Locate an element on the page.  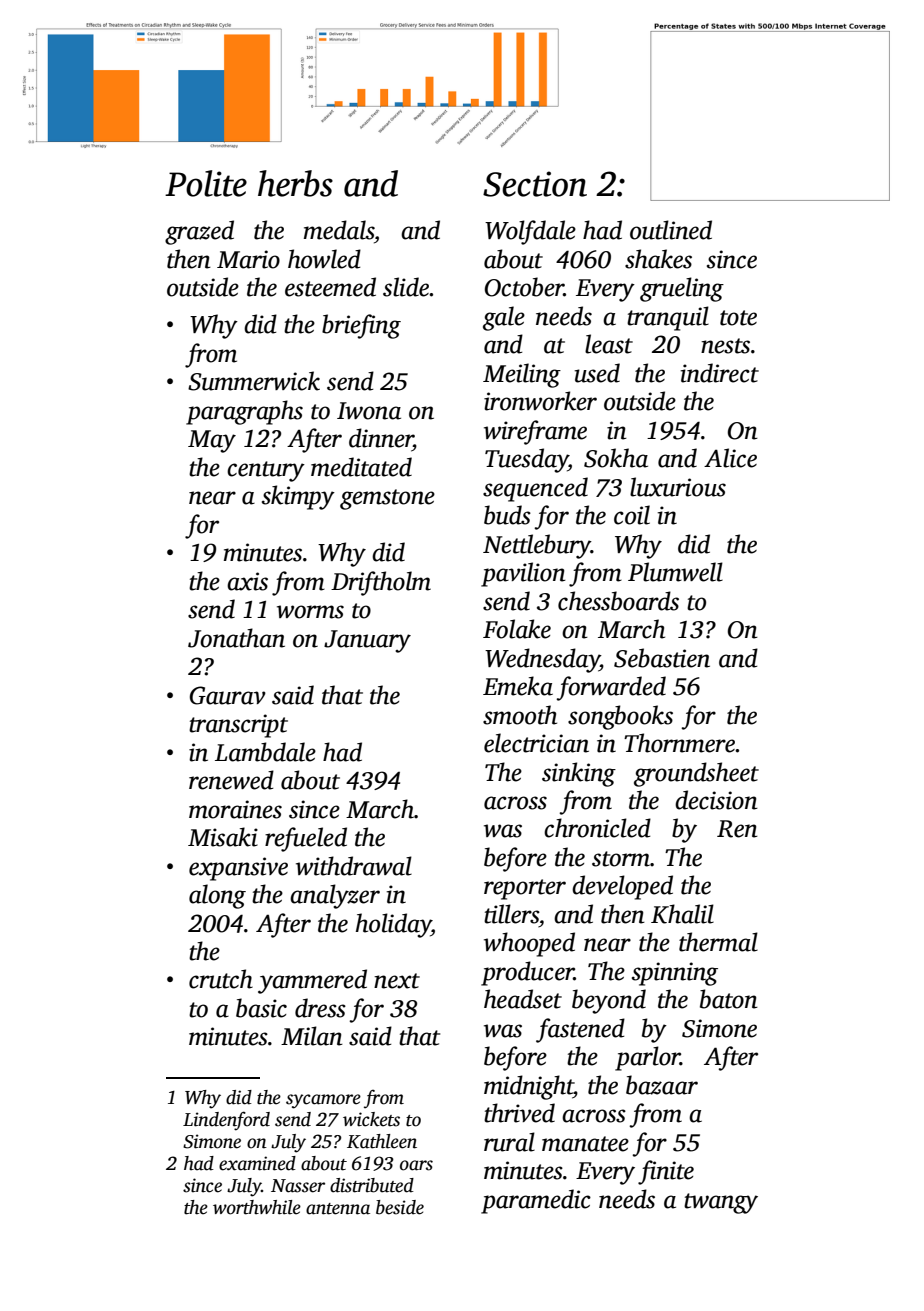
crutch is located at coordinates (221, 979).
